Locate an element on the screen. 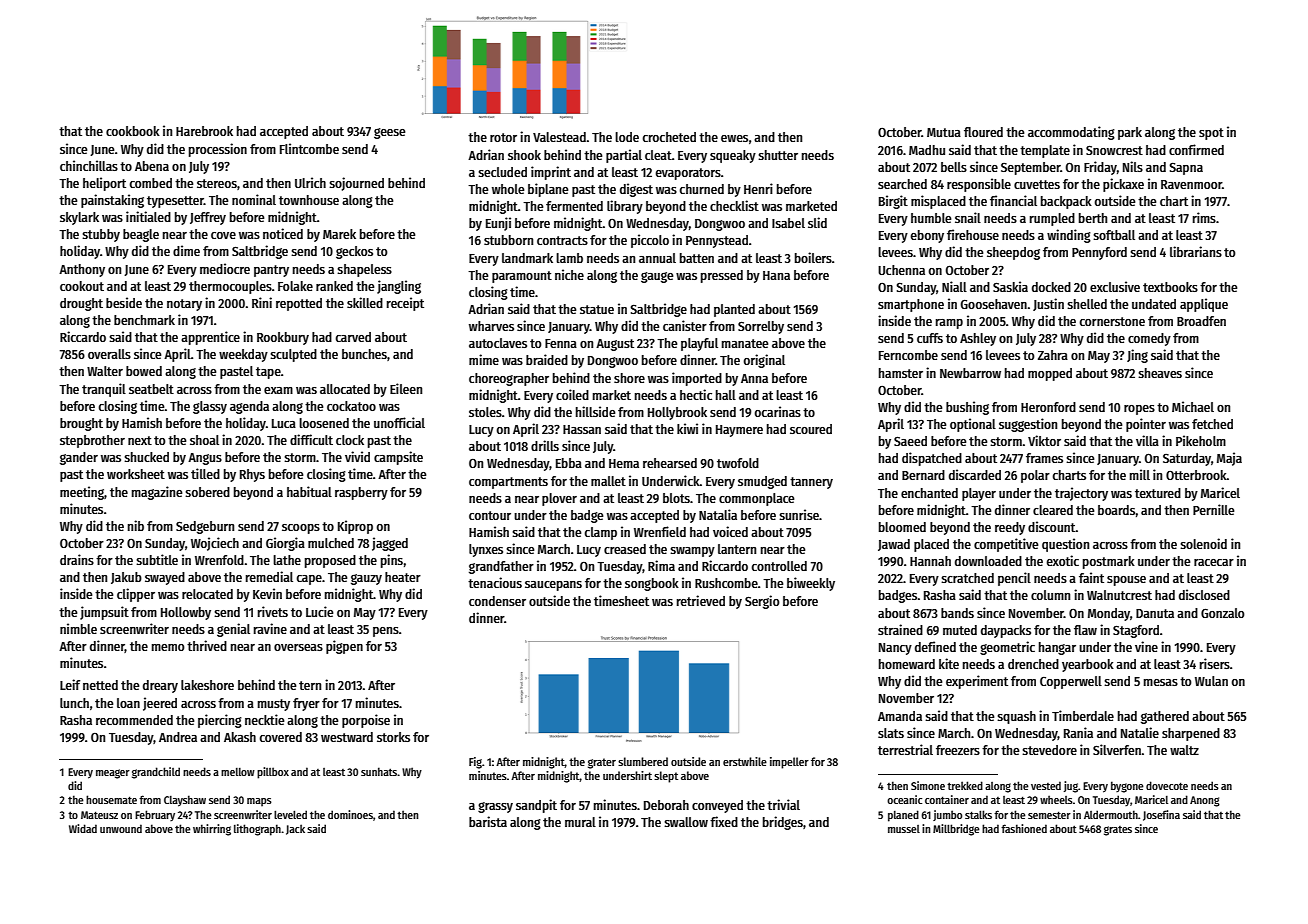 This screenshot has height=924, width=1308. stepbrother is located at coordinates (92, 441).
